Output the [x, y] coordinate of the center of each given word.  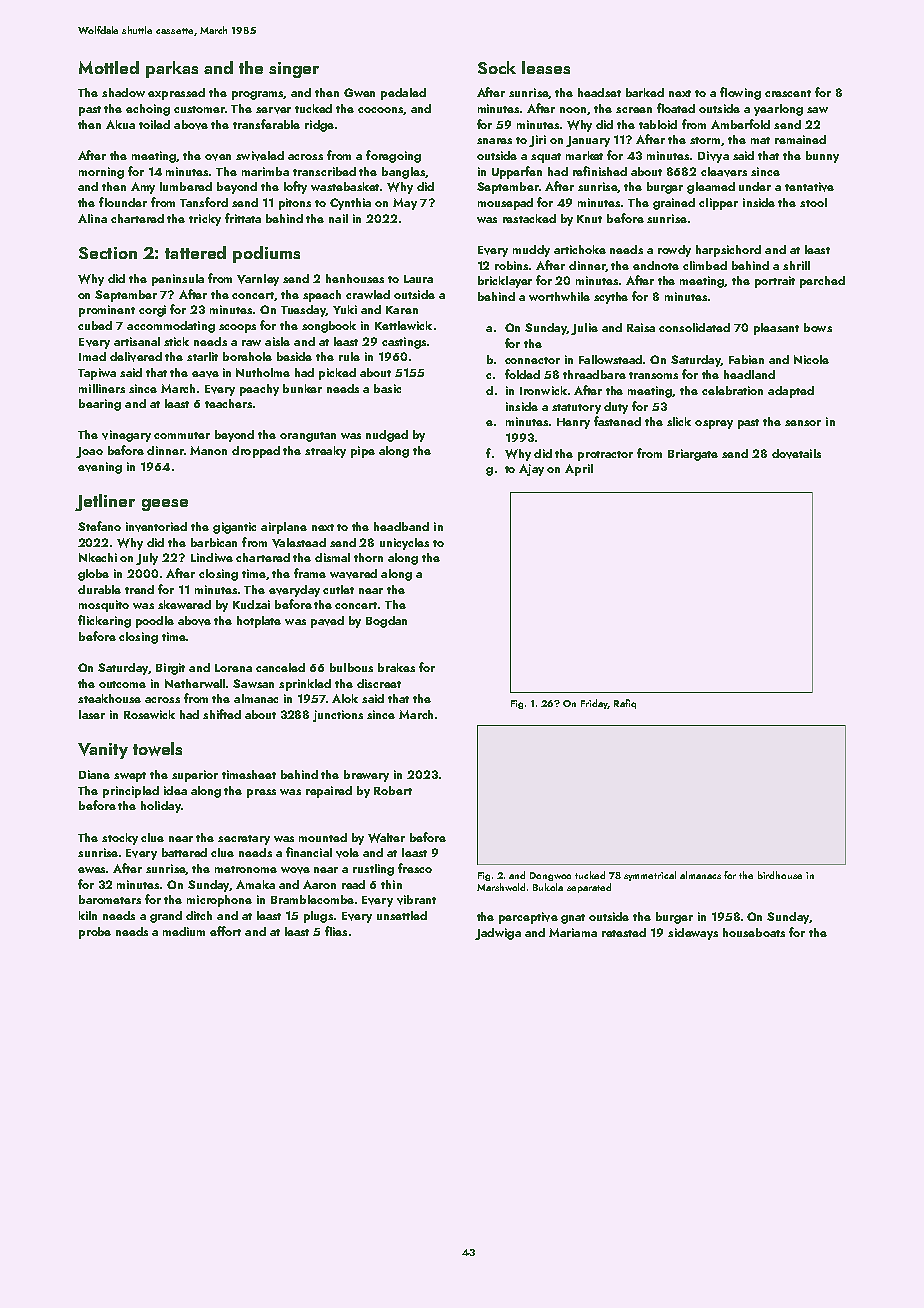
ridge [319, 126]
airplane [284, 528]
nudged [387, 436]
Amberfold [740, 124]
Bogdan [386, 622]
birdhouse [780, 875]
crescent [788, 93]
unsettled [402, 915]
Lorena [233, 668]
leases [546, 67]
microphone [219, 901]
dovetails [796, 454]
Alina [92, 218]
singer [294, 70]
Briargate [693, 455]
